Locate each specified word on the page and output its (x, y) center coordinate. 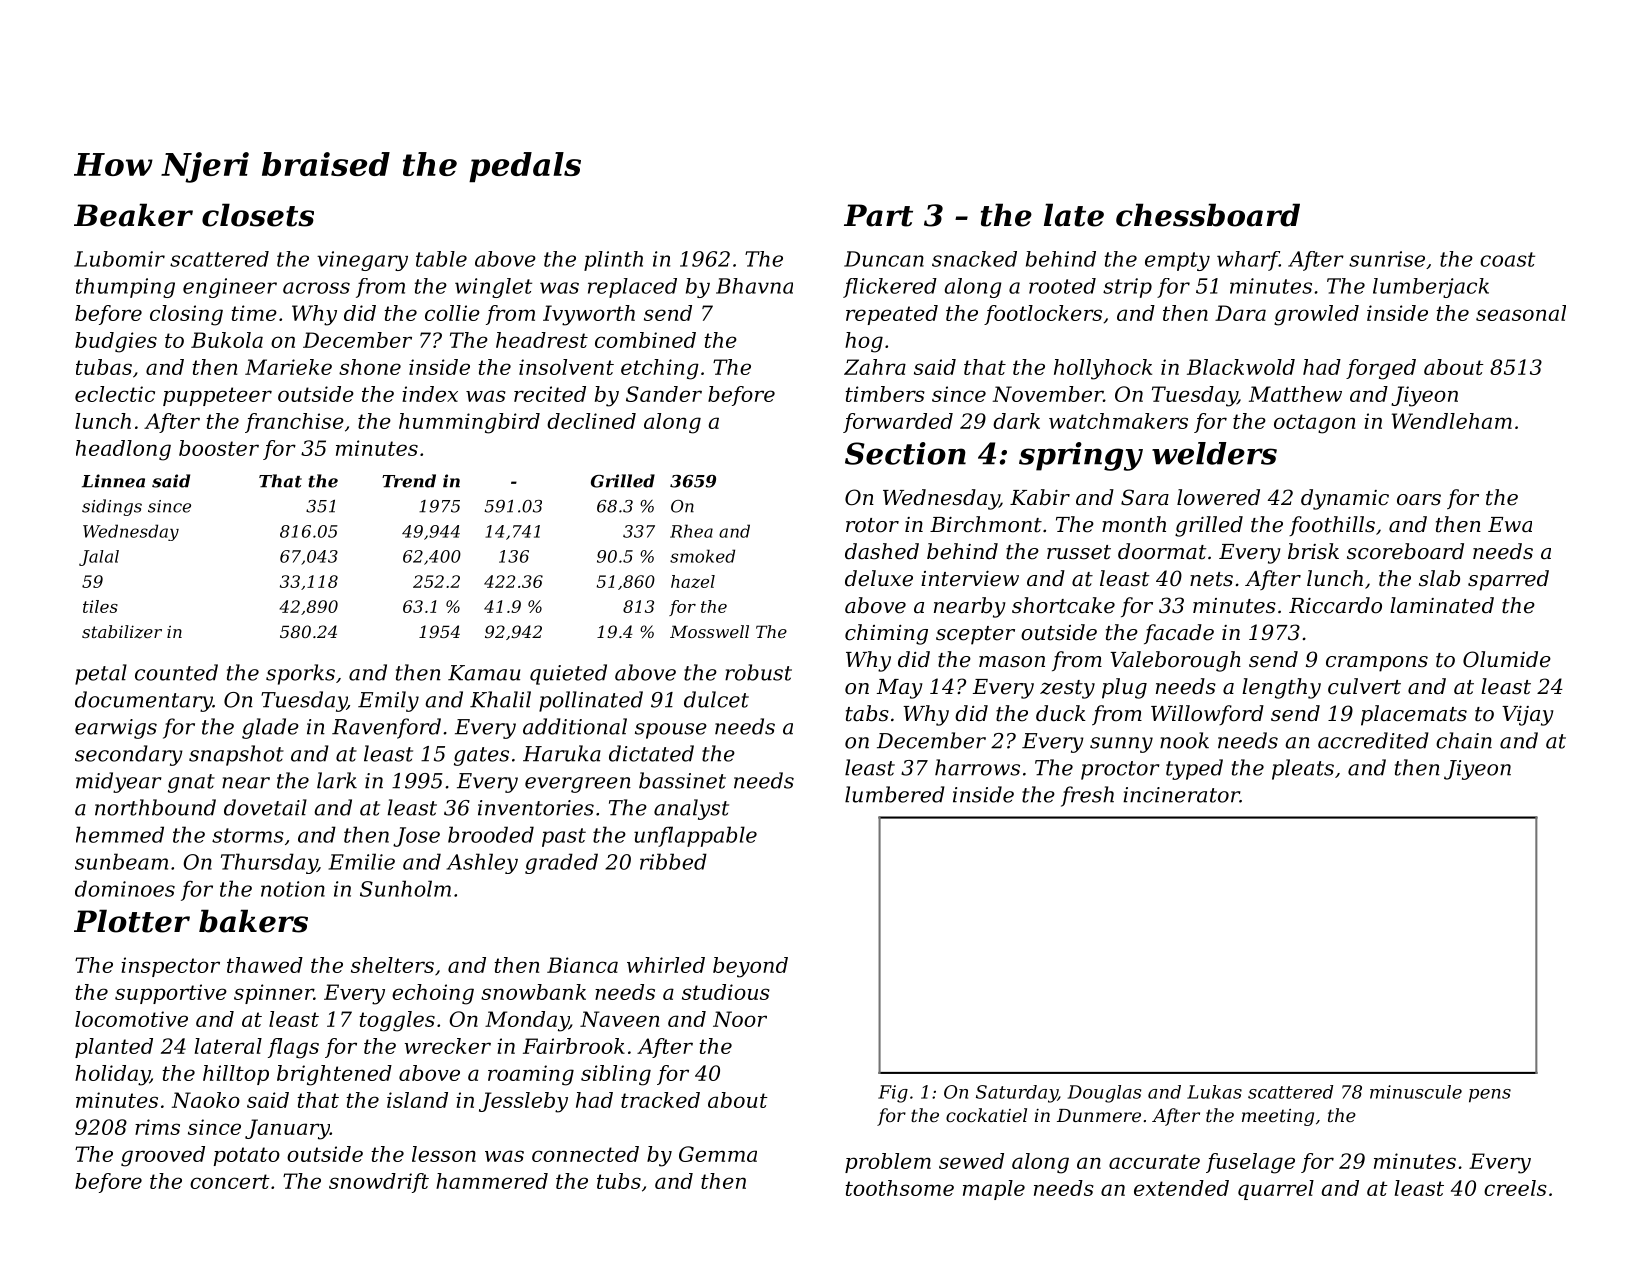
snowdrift (379, 1183)
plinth (613, 261)
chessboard (1208, 215)
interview (970, 579)
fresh (1087, 796)
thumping (125, 288)
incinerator (1181, 795)
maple (994, 1190)
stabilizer (122, 632)
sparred (1508, 580)
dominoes (125, 888)
